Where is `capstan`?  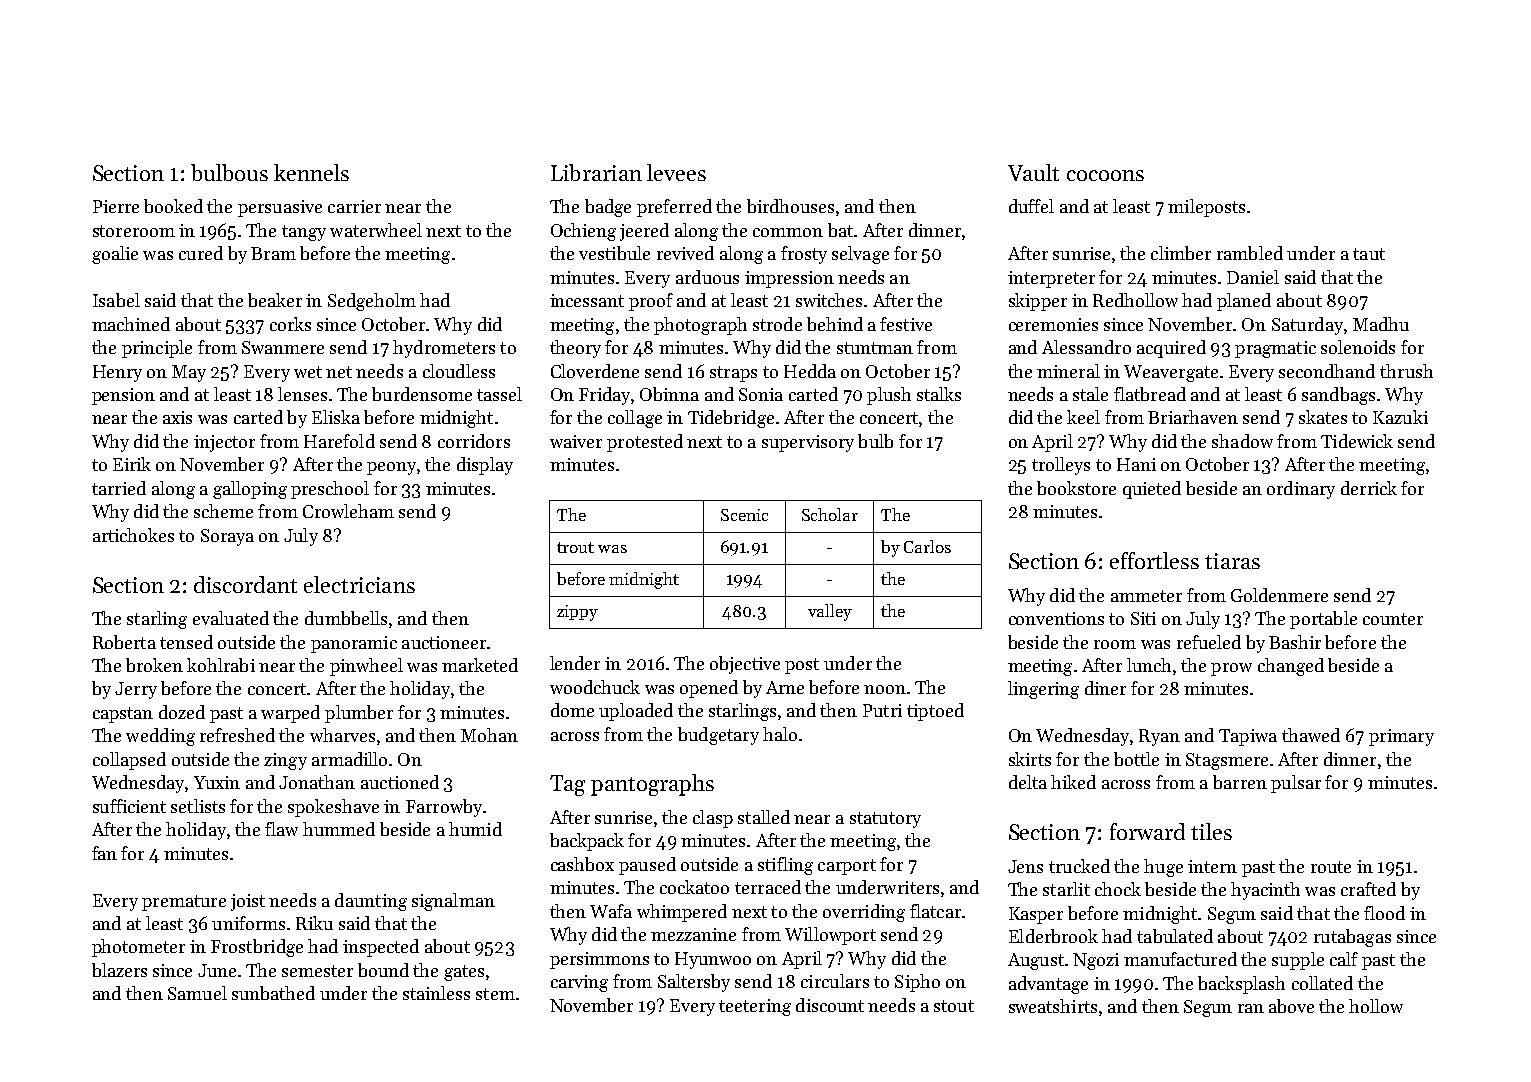 capstan is located at coordinates (123, 715).
